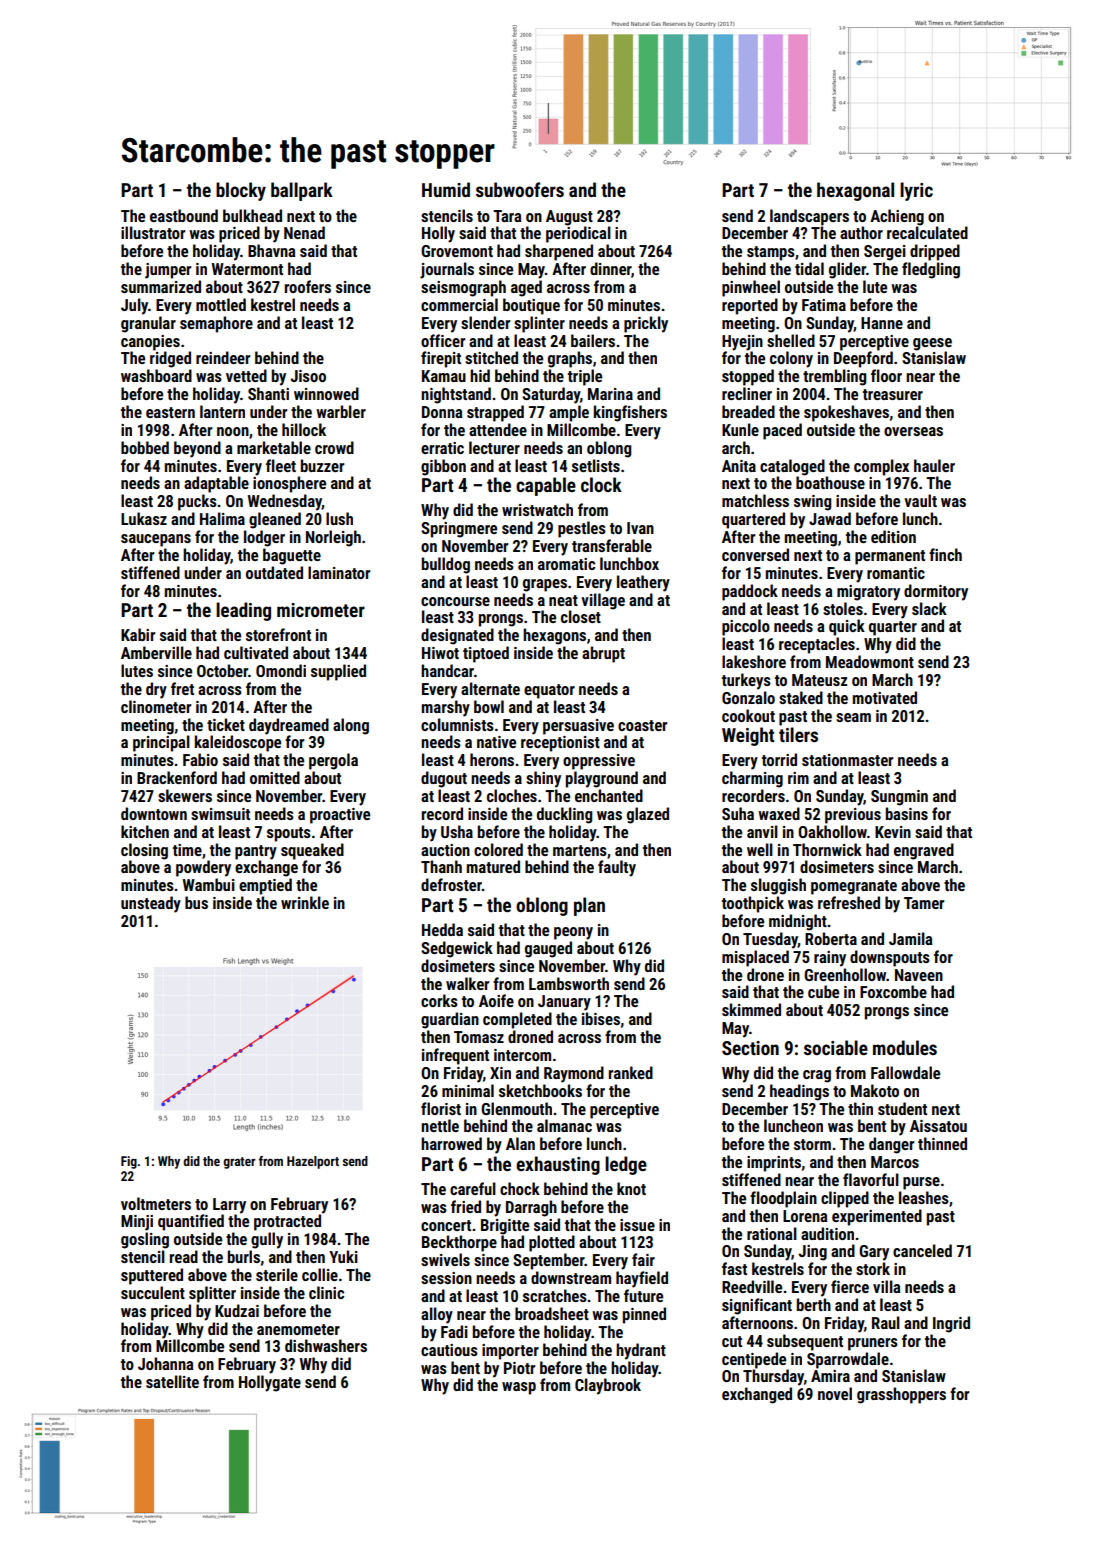  What do you see at coordinates (855, 191) in the page?
I see `hexagonal` at bounding box center [855, 191].
